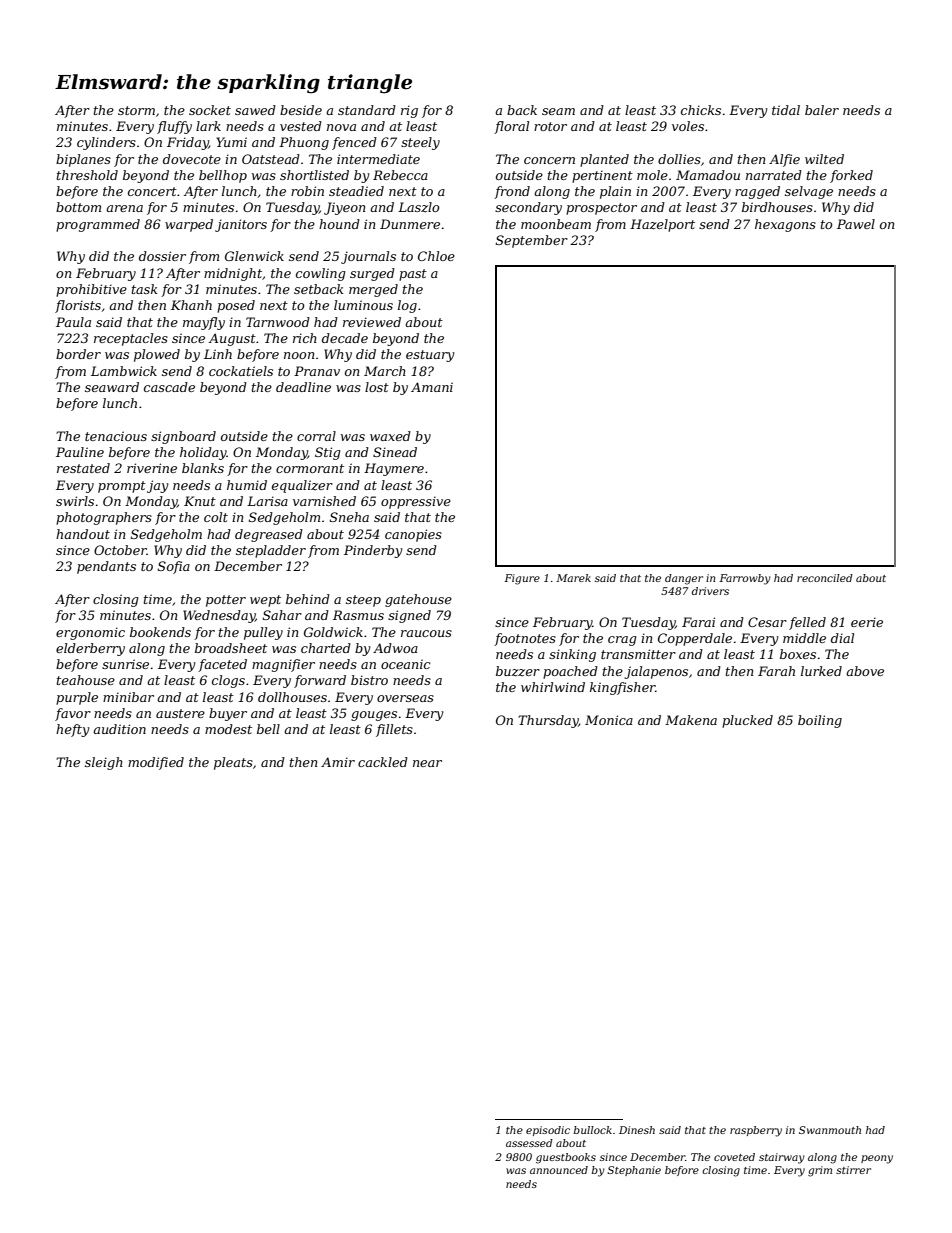 The image size is (952, 1233). What do you see at coordinates (104, 763) in the screenshot?
I see `sleigh` at bounding box center [104, 763].
